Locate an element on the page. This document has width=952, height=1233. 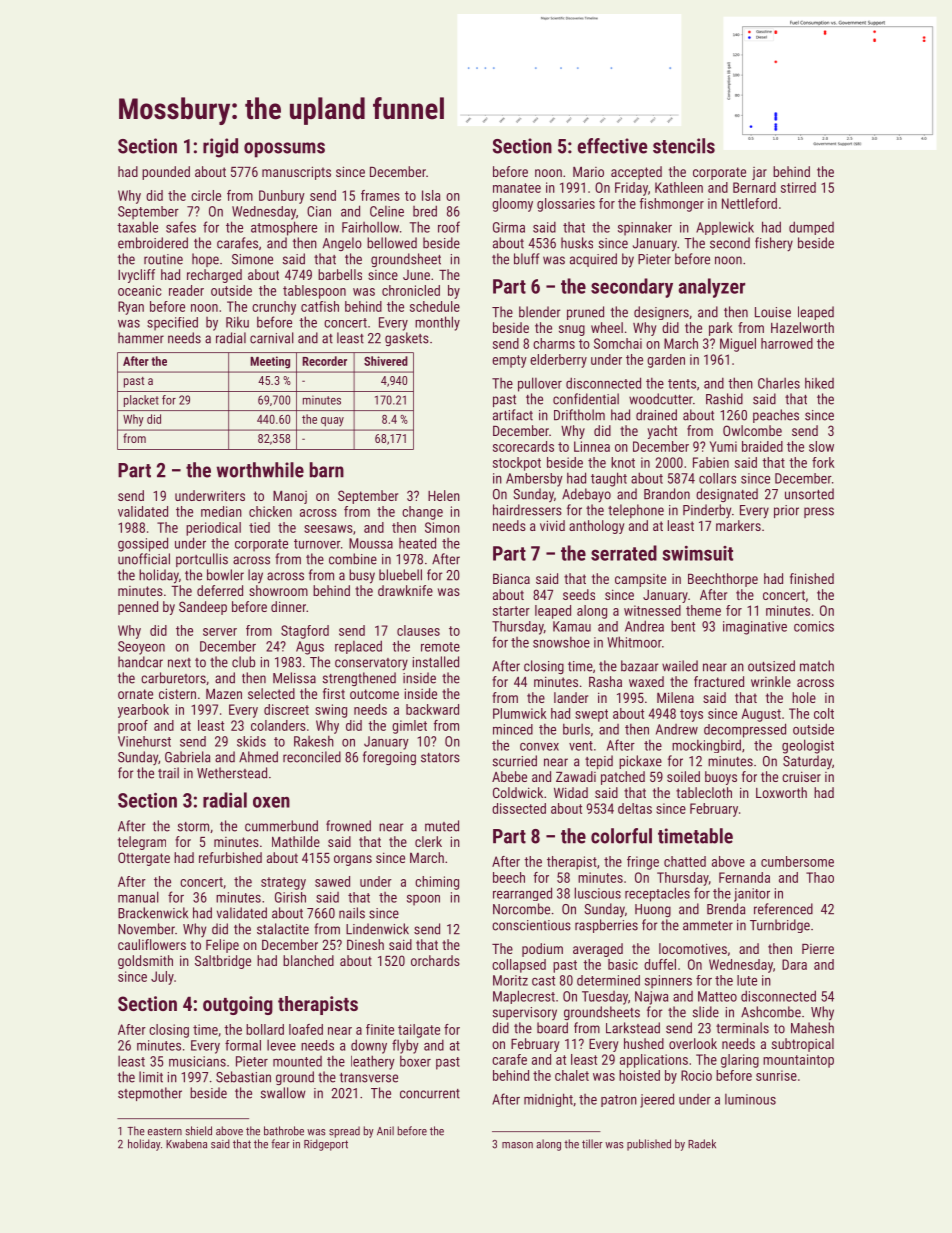
confidential is located at coordinates (586, 399).
